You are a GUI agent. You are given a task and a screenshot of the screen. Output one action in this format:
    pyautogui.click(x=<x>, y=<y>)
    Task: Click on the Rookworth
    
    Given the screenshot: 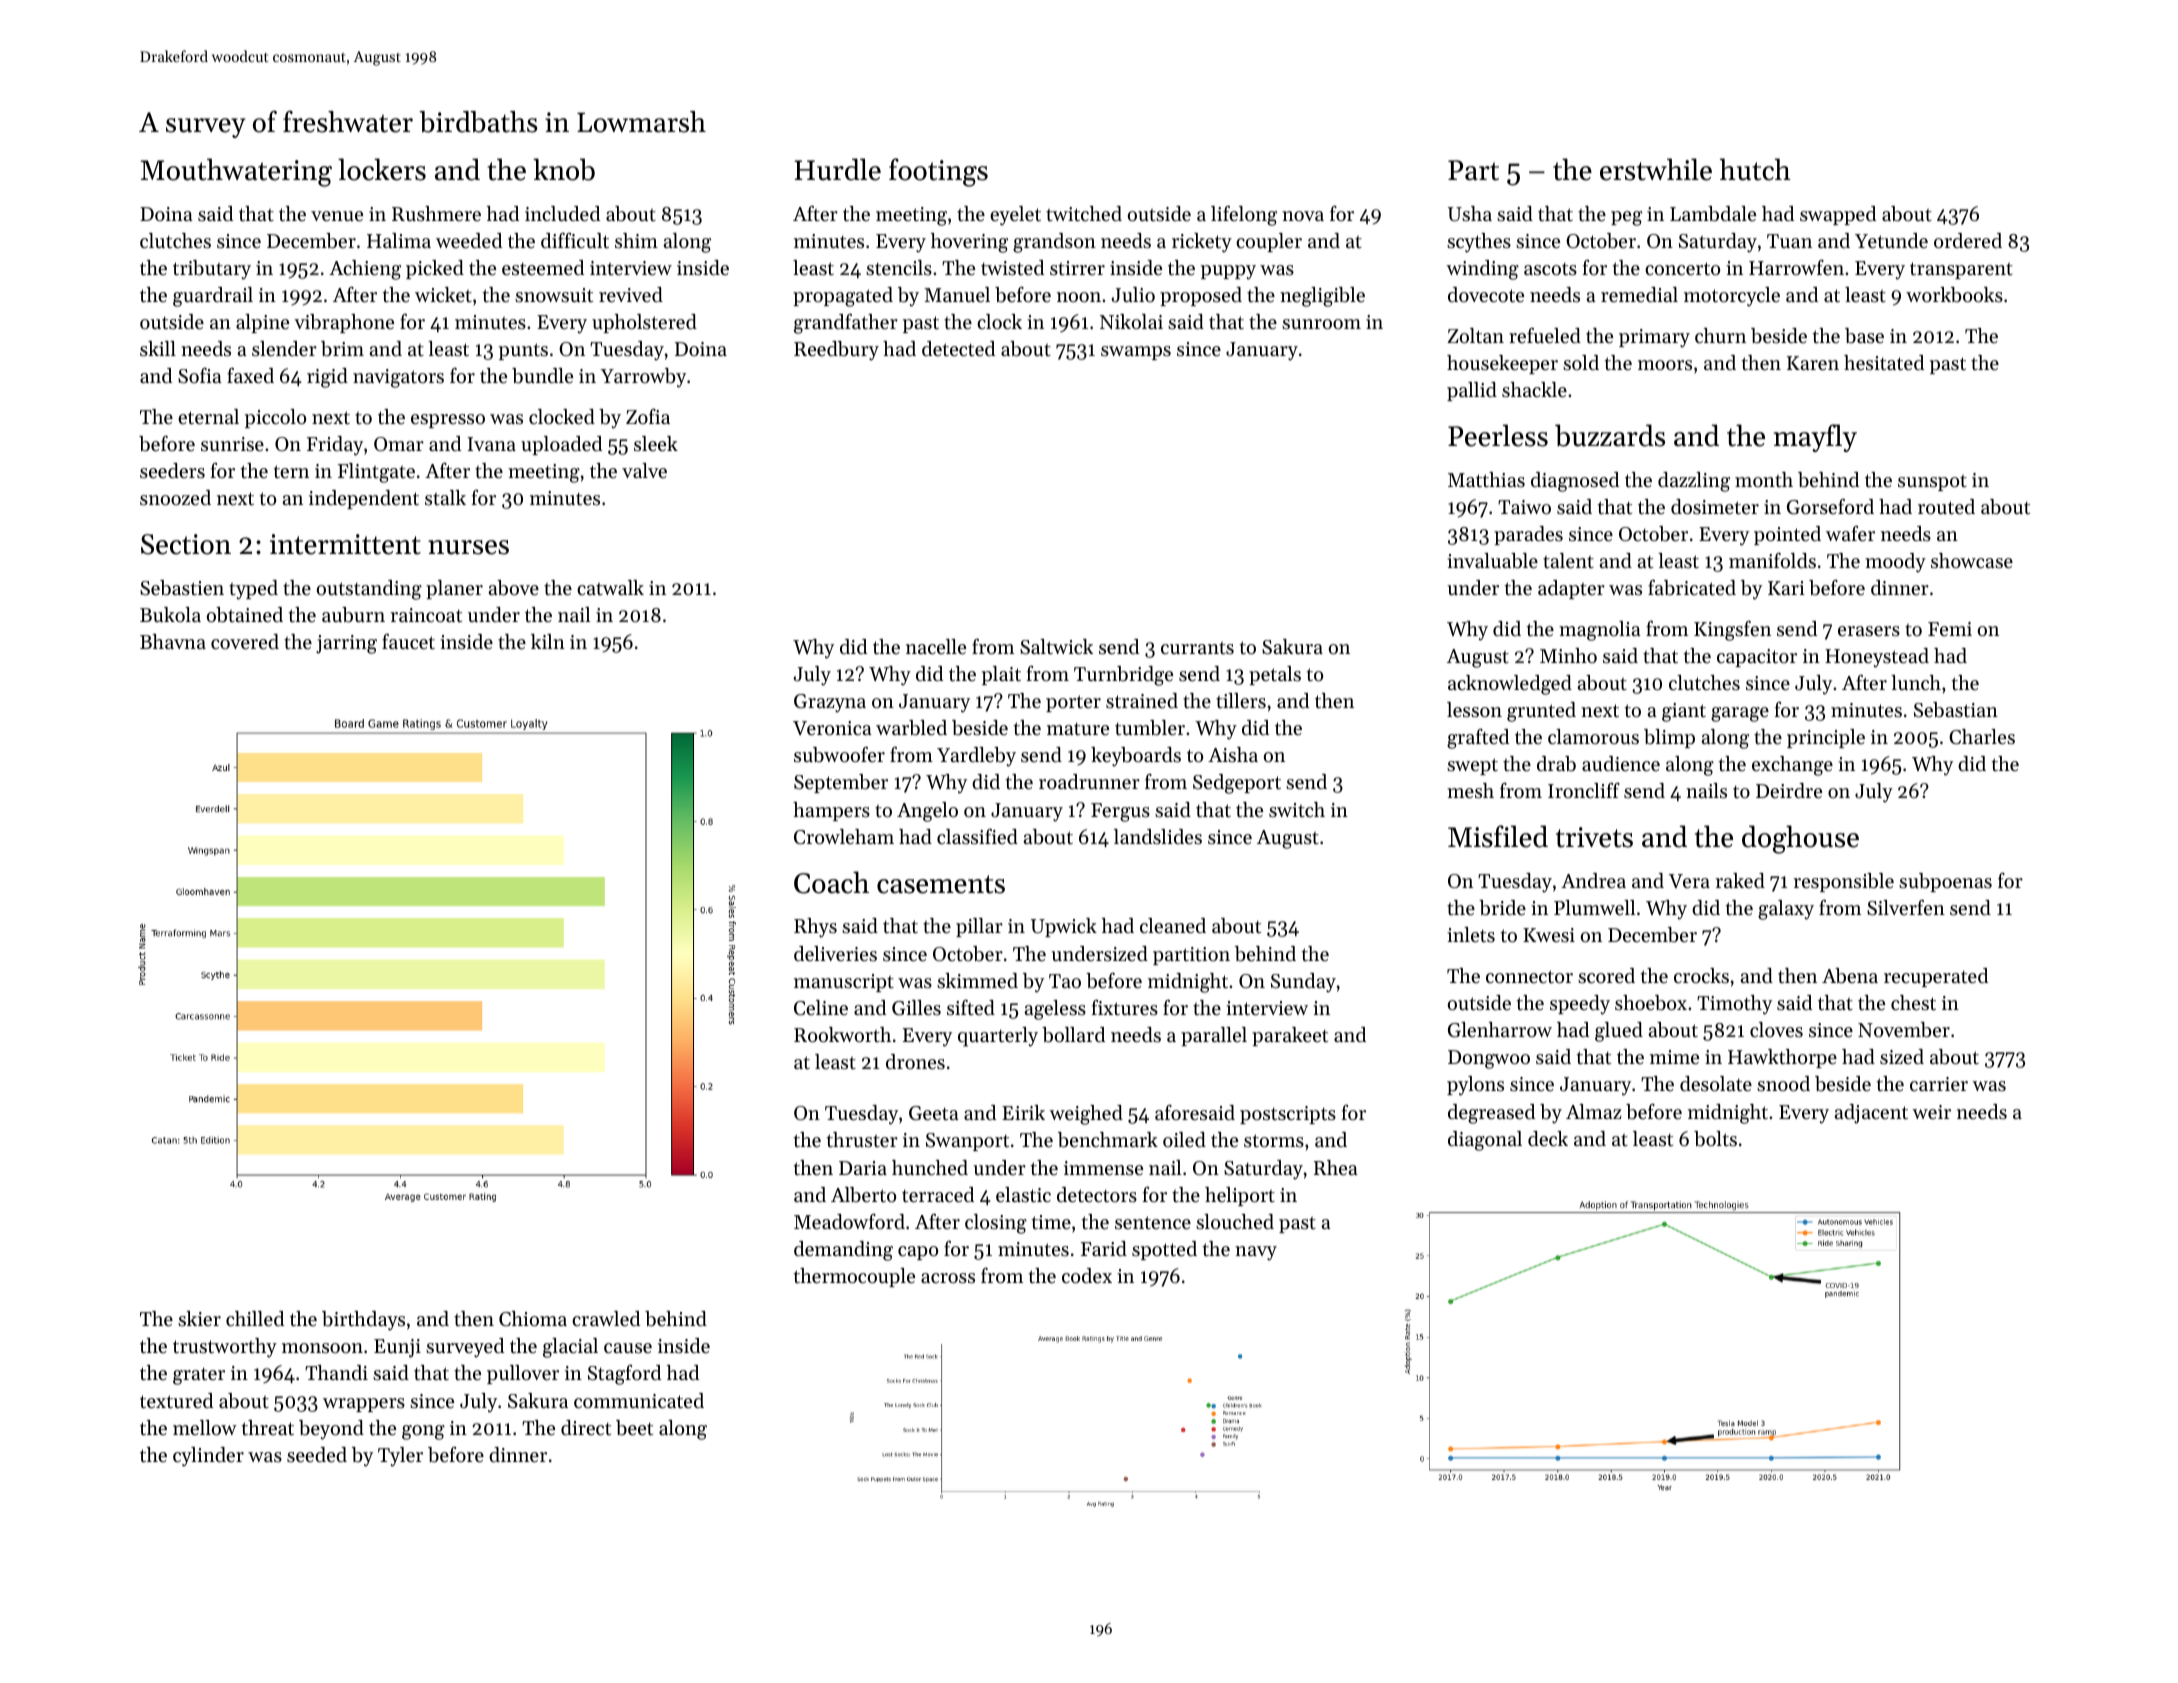 What is the action you would take?
    pyautogui.click(x=842, y=1034)
